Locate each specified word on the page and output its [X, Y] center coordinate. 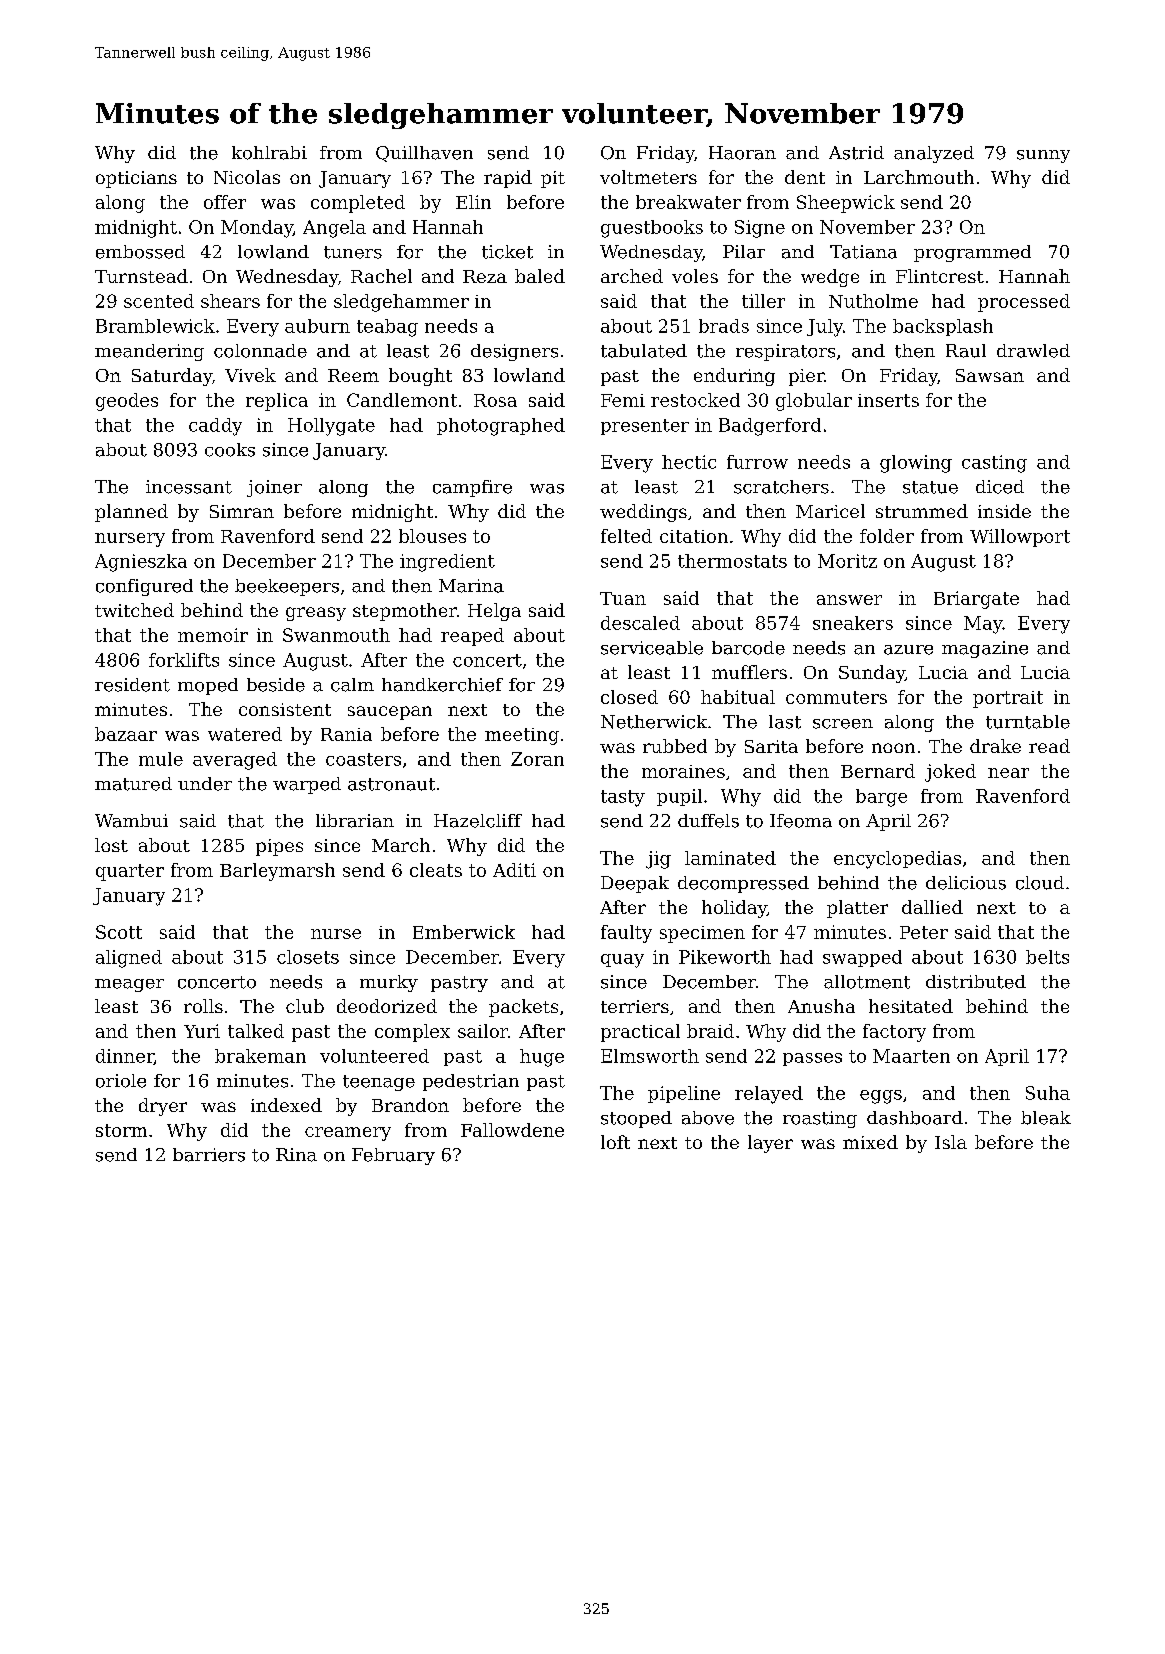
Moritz [847, 561]
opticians [136, 179]
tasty [623, 798]
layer [770, 1144]
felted [626, 536]
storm [121, 1130]
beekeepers [287, 587]
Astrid [856, 153]
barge [881, 798]
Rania [346, 734]
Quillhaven [424, 154]
